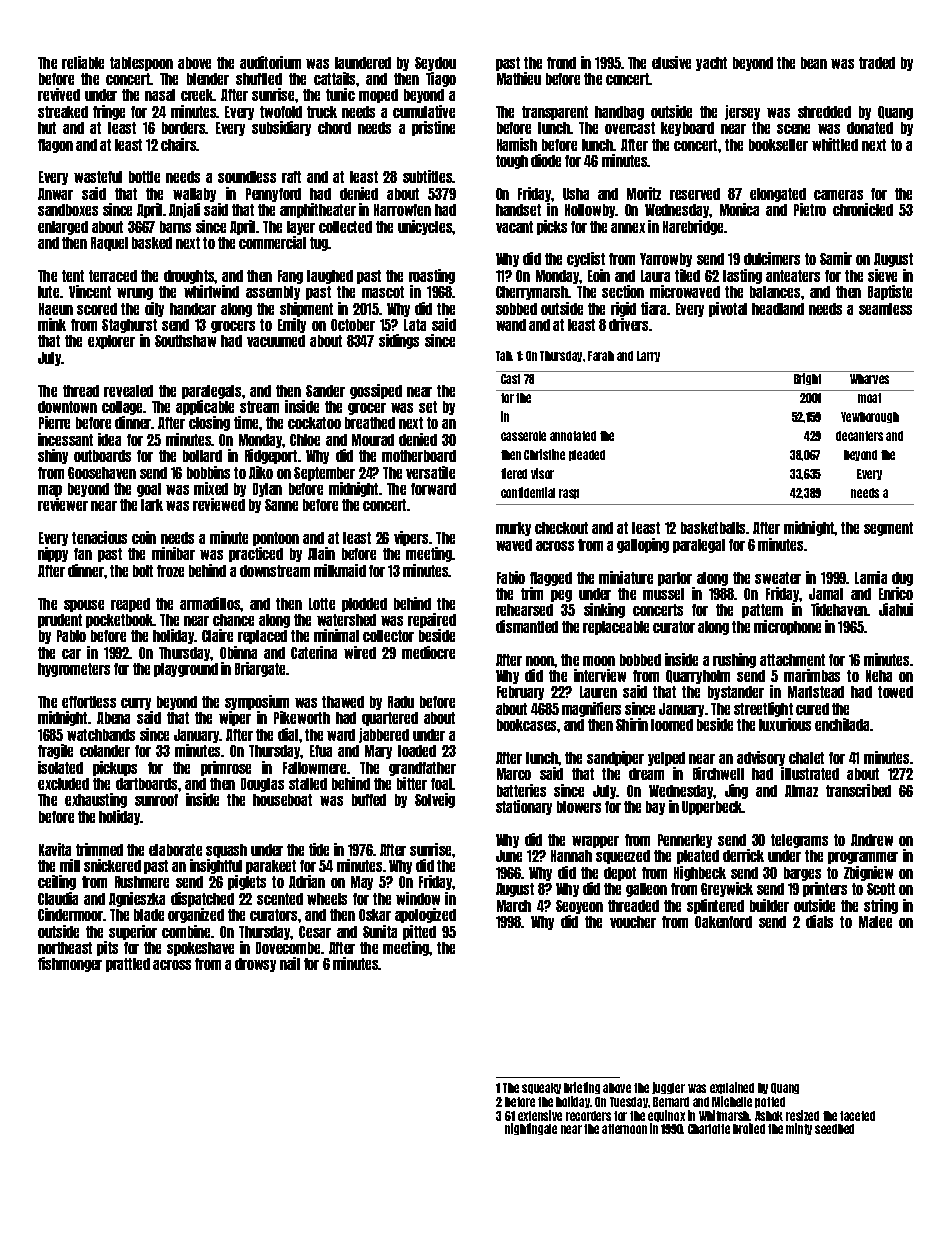  I want to click on prattled, so click(128, 965).
